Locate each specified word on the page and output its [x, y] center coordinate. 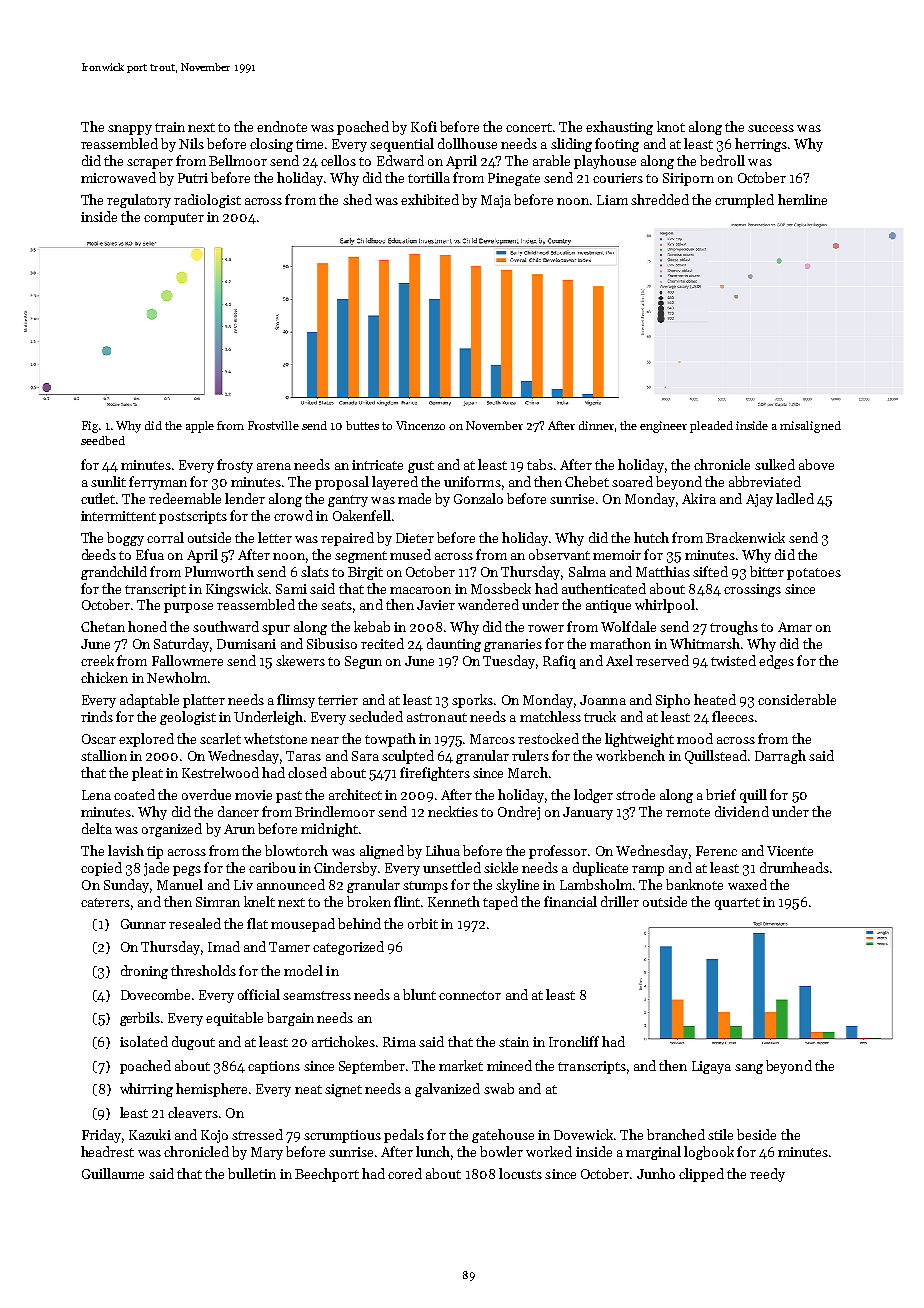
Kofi [424, 126]
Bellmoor [238, 160]
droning [144, 972]
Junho [656, 1173]
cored [405, 1173]
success [771, 128]
